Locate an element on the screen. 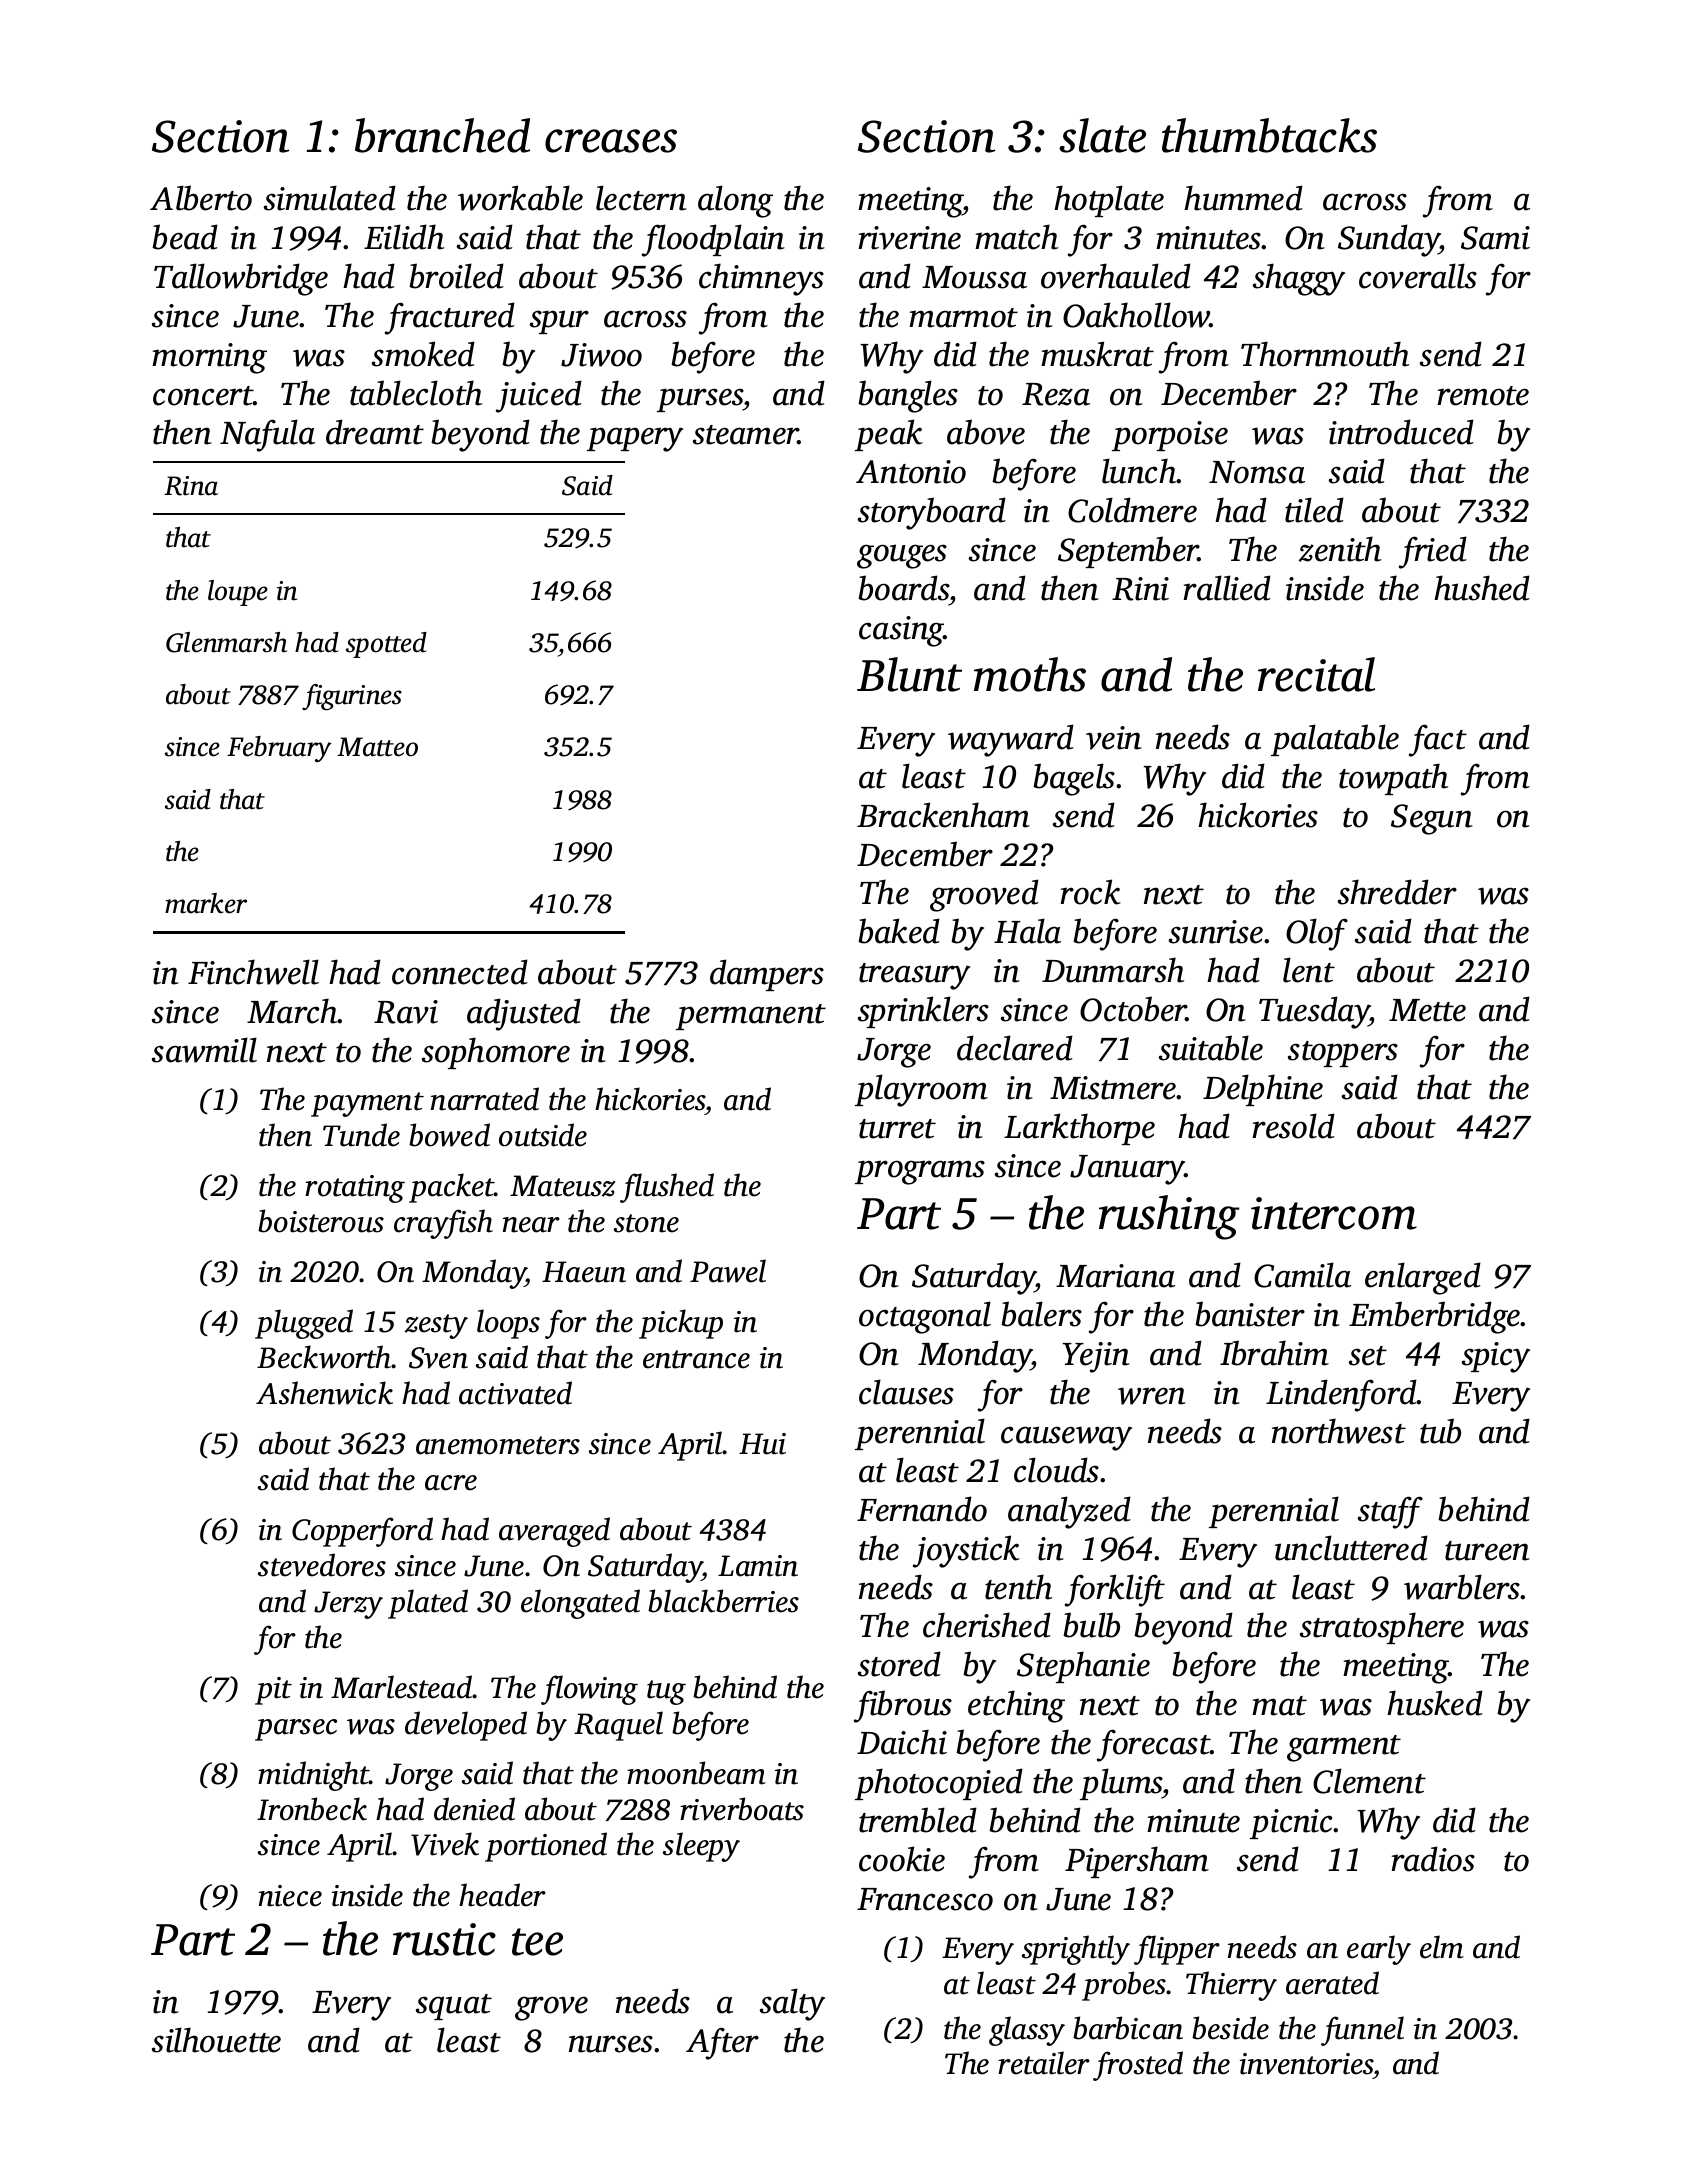 This screenshot has width=1683, height=2178. loops is located at coordinates (508, 1324).
